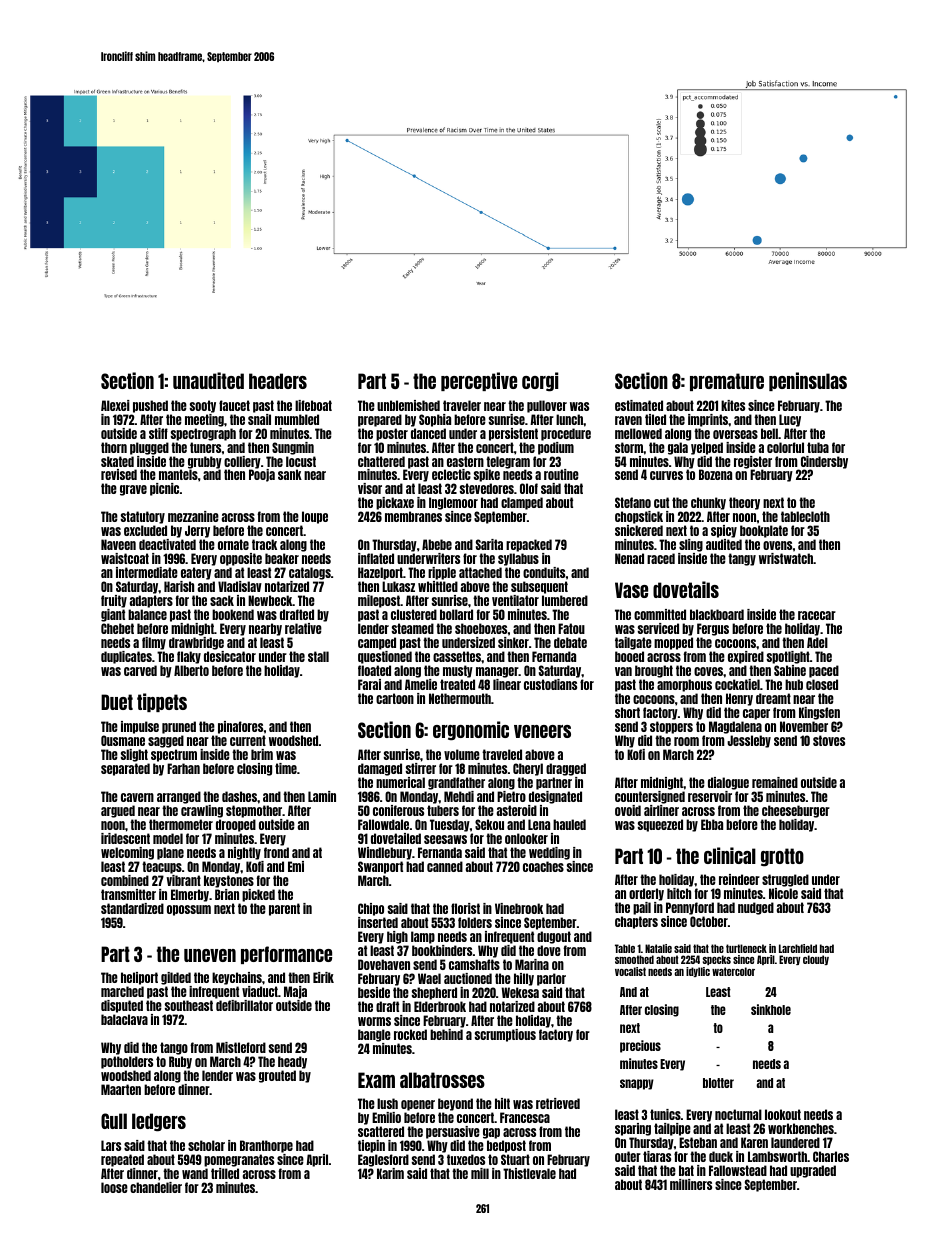 The image size is (952, 1233). I want to click on unblemished, so click(408, 405).
